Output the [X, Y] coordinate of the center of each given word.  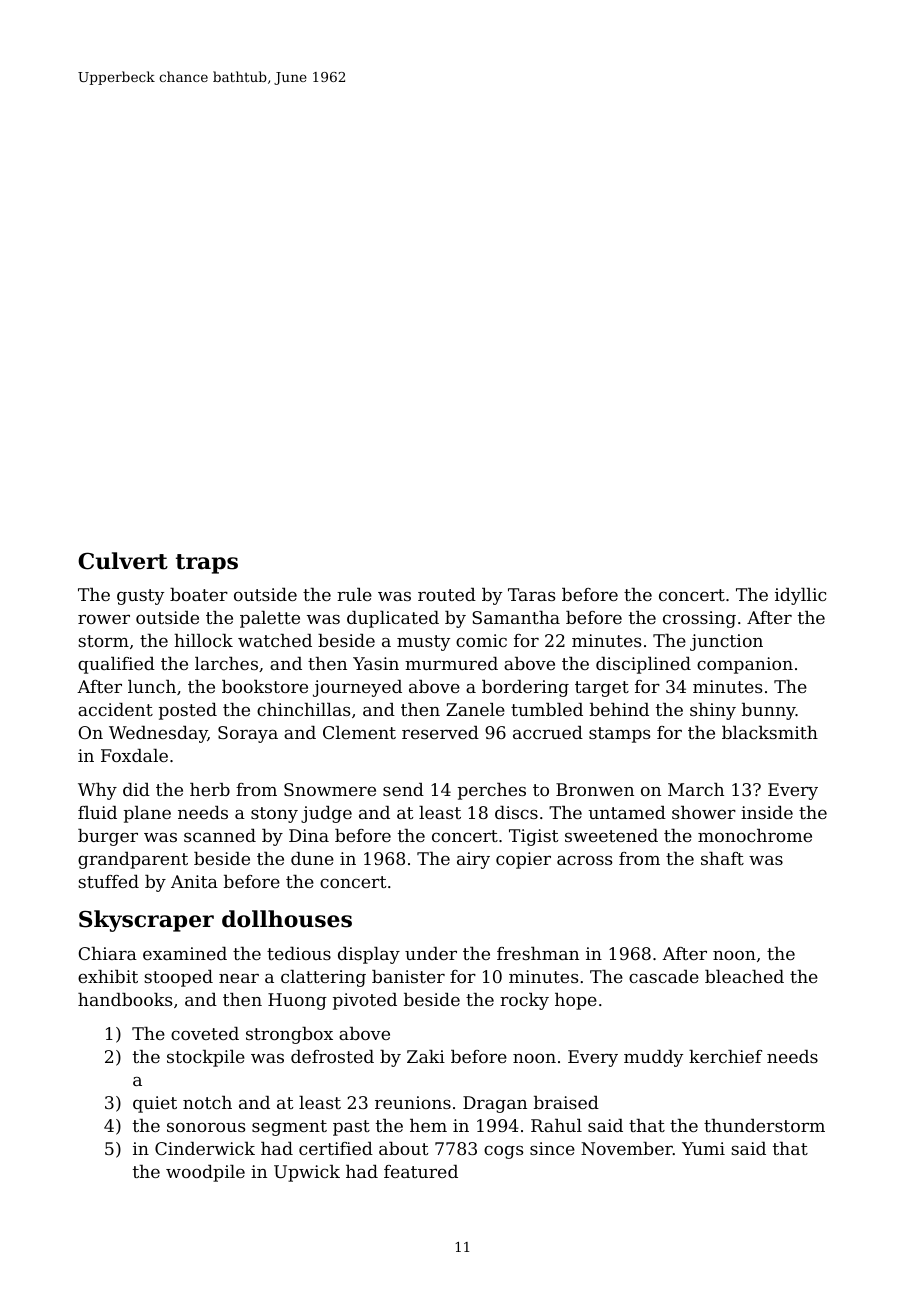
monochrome [755, 835]
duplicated [393, 619]
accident [115, 709]
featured [421, 1171]
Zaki [426, 1056]
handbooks [125, 999]
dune [312, 858]
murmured [451, 663]
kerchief [725, 1056]
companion [745, 665]
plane [147, 814]
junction [726, 642]
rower [104, 619]
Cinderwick [205, 1148]
